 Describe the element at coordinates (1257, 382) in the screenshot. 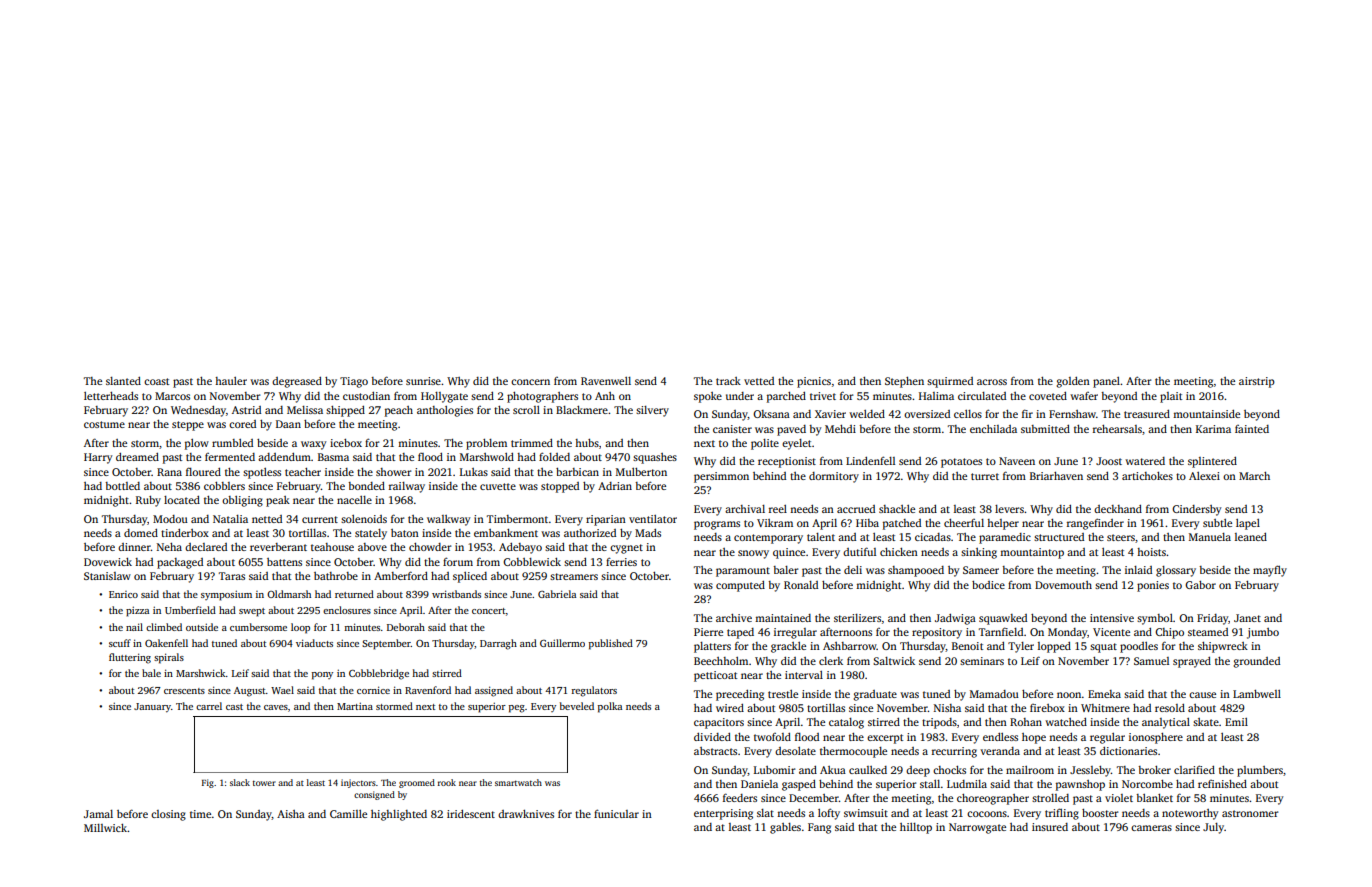

I see `airstrip` at that location.
